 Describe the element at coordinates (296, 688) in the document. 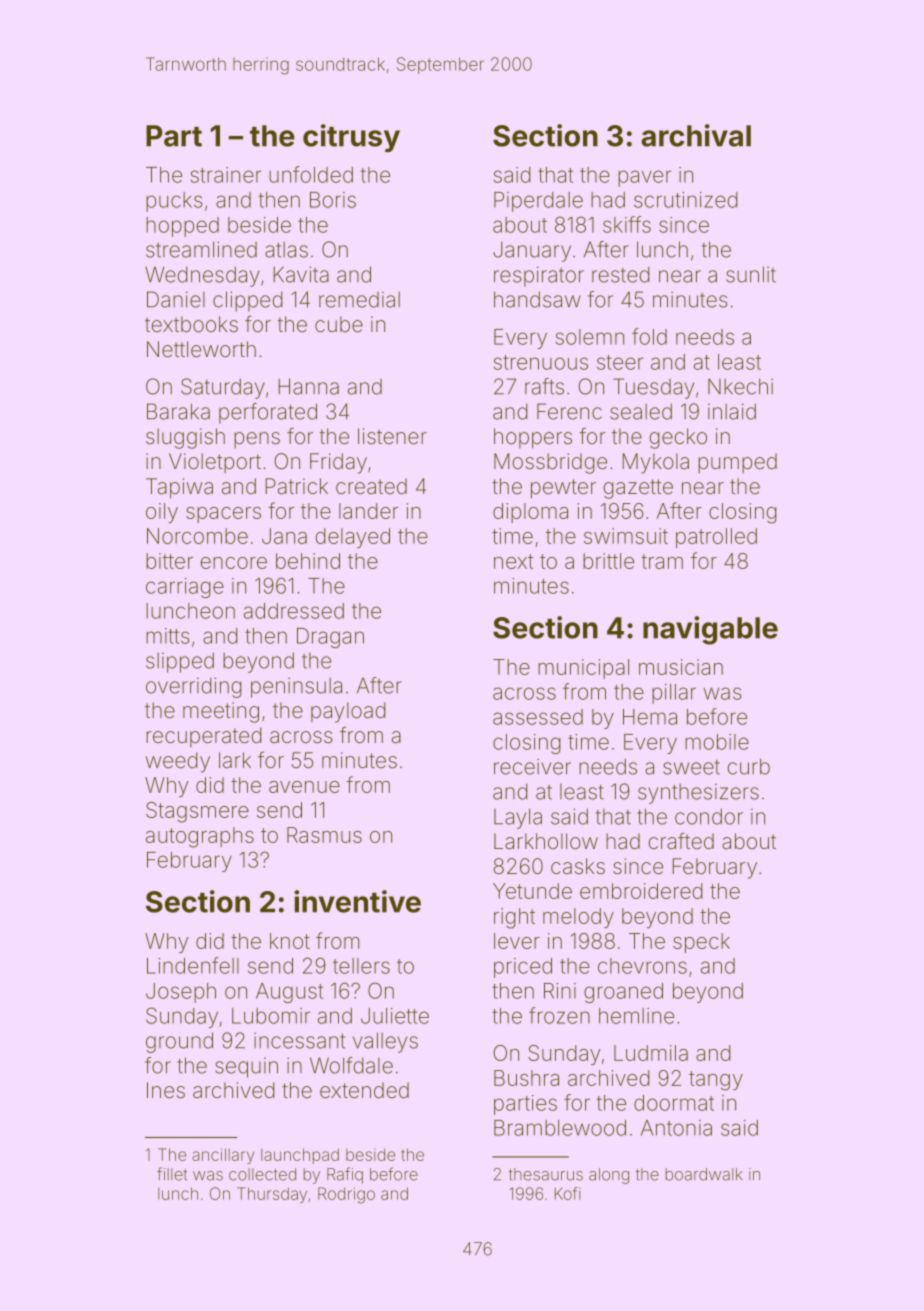

I see `peninsula` at that location.
